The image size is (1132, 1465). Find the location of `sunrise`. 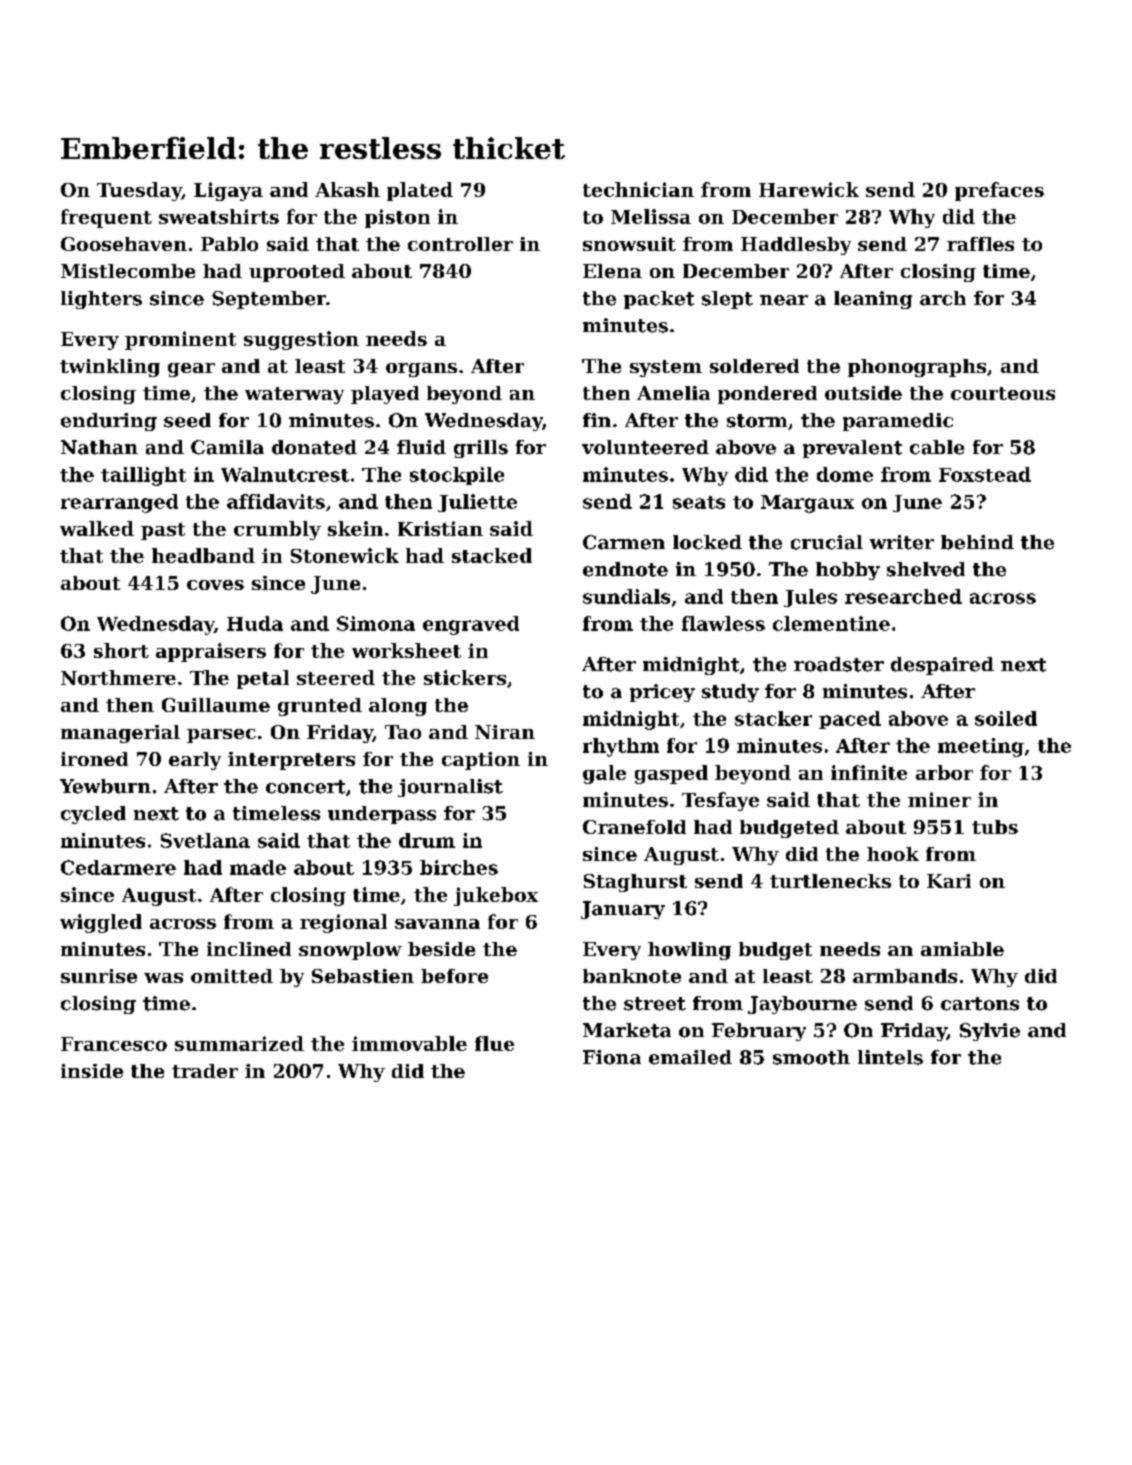

sunrise is located at coordinates (99, 976).
